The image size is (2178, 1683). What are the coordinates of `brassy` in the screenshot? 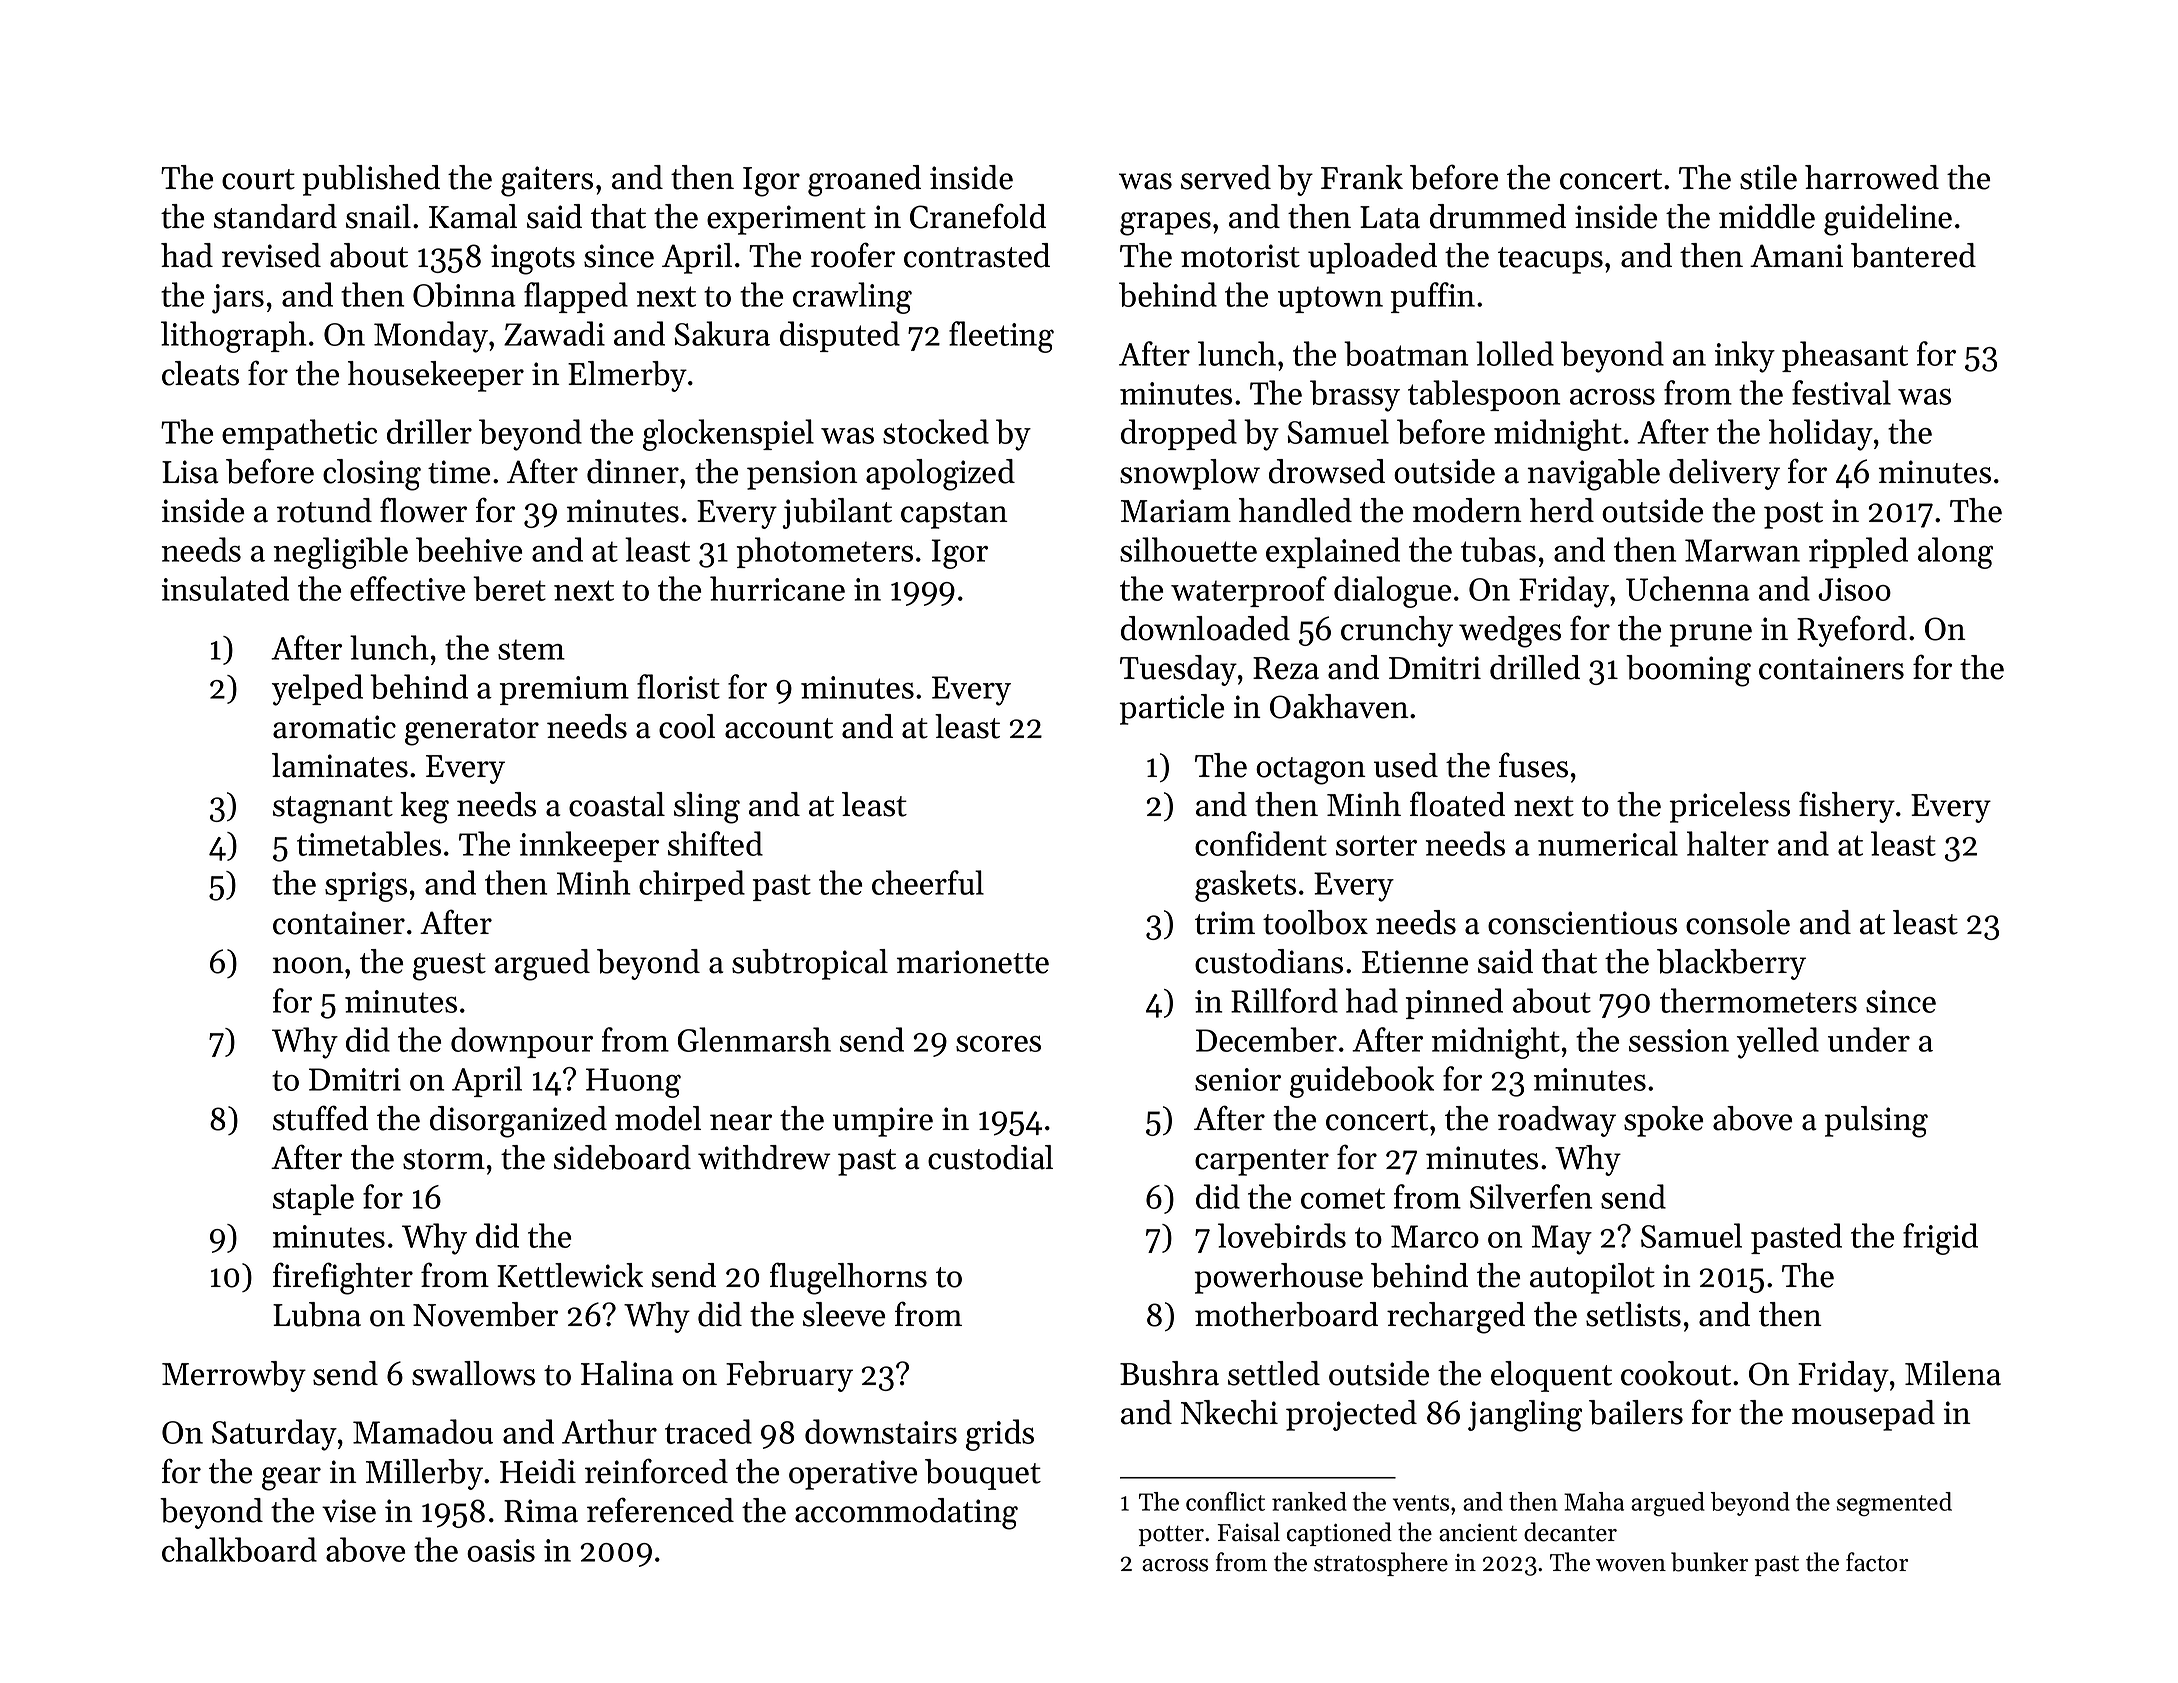 It's located at (1355, 396).
